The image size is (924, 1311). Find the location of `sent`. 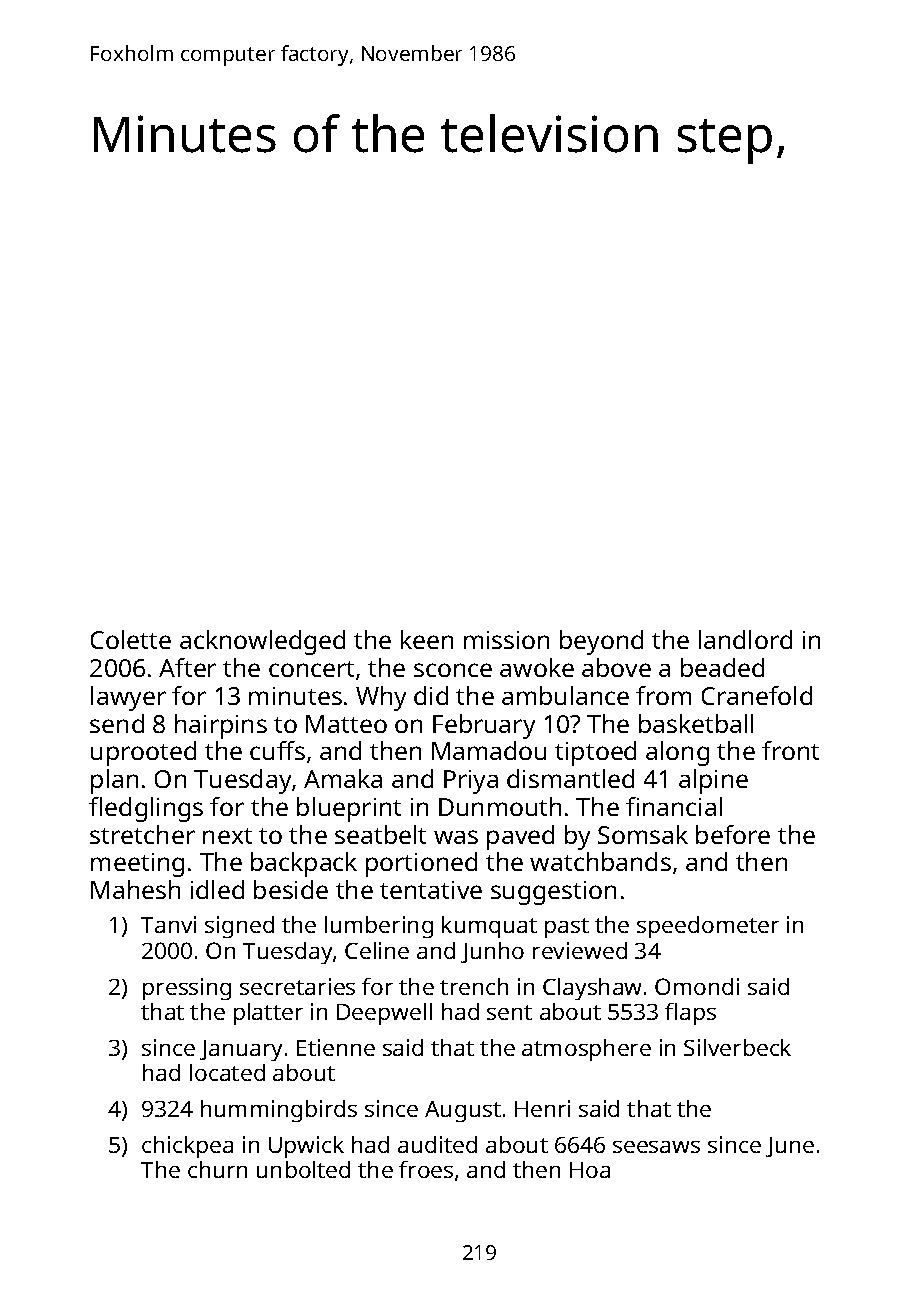

sent is located at coordinates (509, 1012).
